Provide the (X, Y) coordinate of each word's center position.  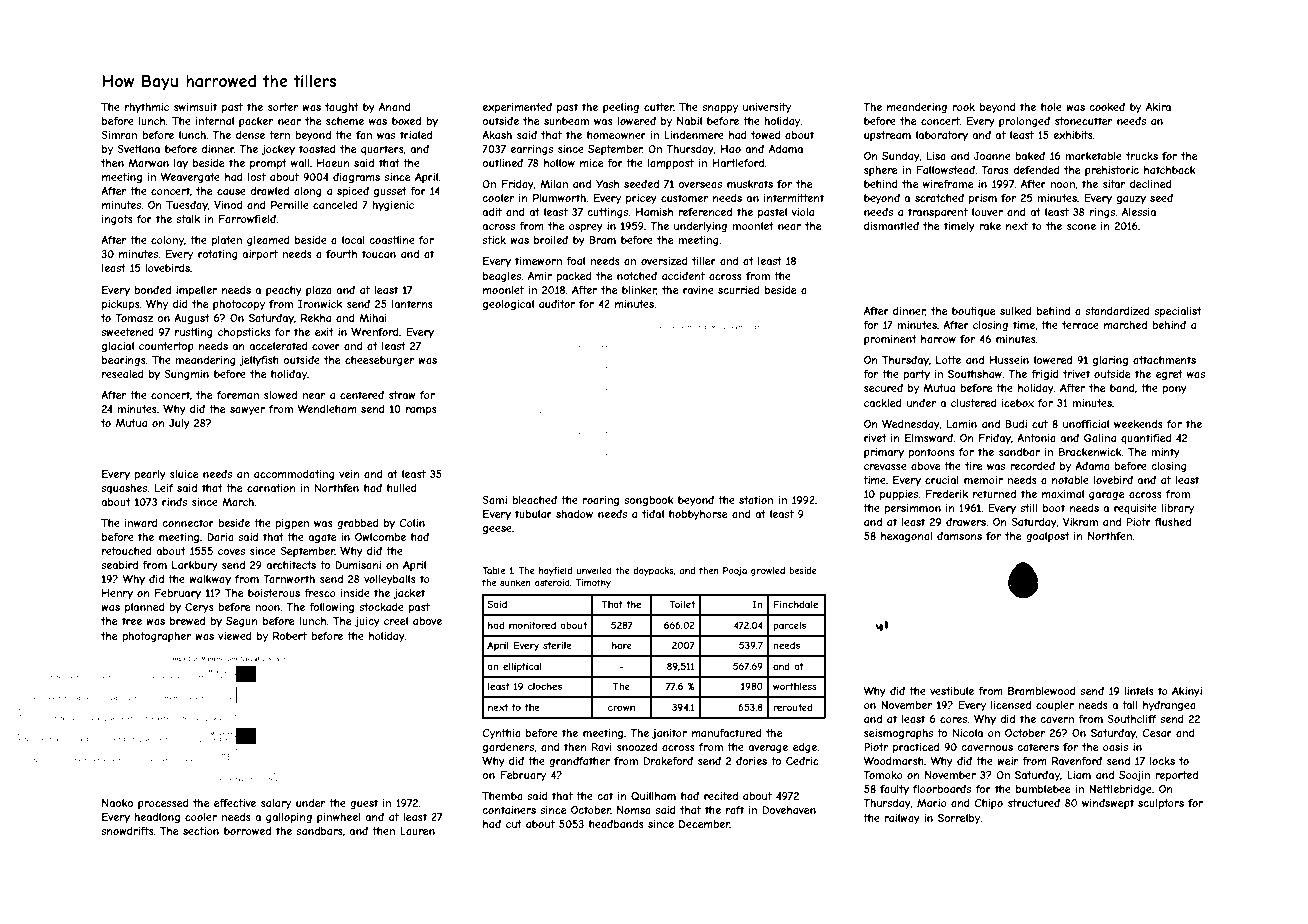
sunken (515, 582)
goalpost (1048, 537)
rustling (194, 333)
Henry (117, 594)
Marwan (148, 163)
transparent (938, 213)
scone (1081, 227)
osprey (586, 228)
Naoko (117, 803)
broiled (551, 240)
